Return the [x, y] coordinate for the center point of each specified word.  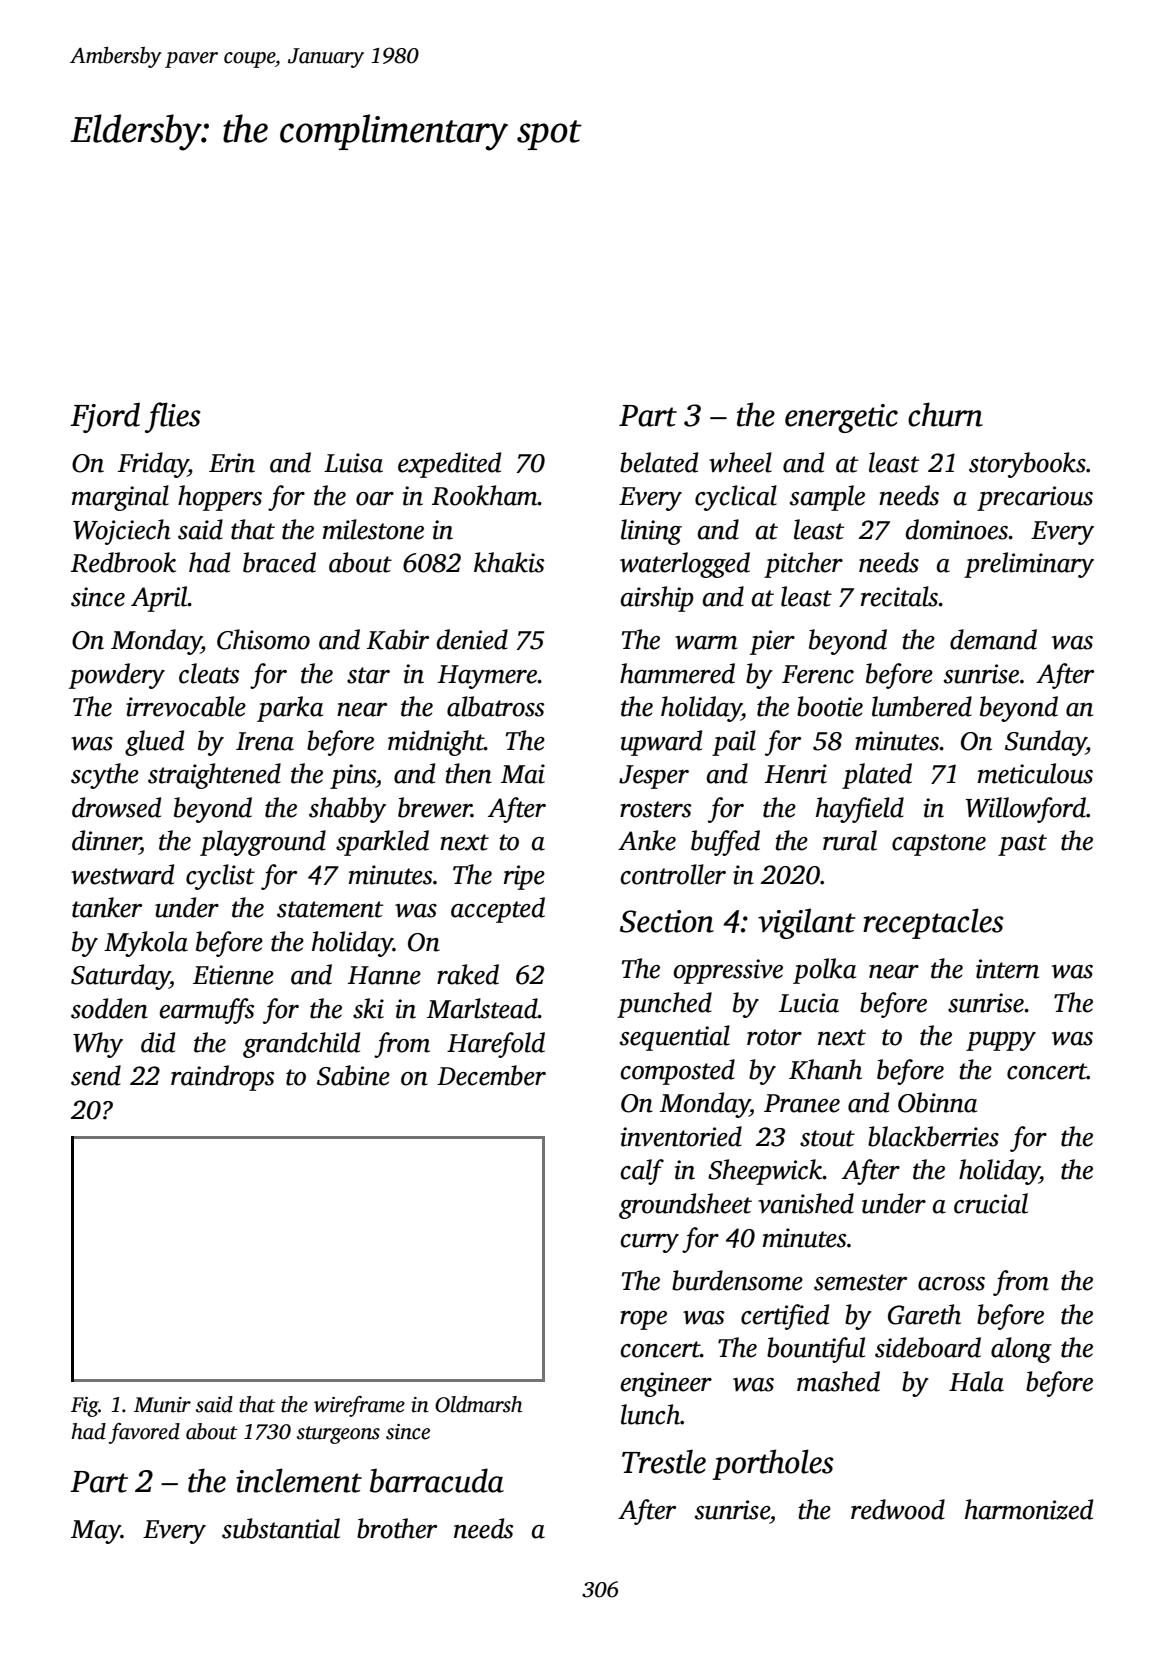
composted [678, 1072]
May [96, 1532]
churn [945, 414]
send [96, 1075]
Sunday [1045, 743]
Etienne [233, 975]
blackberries [933, 1136]
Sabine [353, 1075]
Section [667, 921]
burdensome [737, 1280]
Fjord [105, 417]
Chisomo [263, 639]
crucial [991, 1203]
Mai [523, 774]
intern [1007, 969]
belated [659, 462]
